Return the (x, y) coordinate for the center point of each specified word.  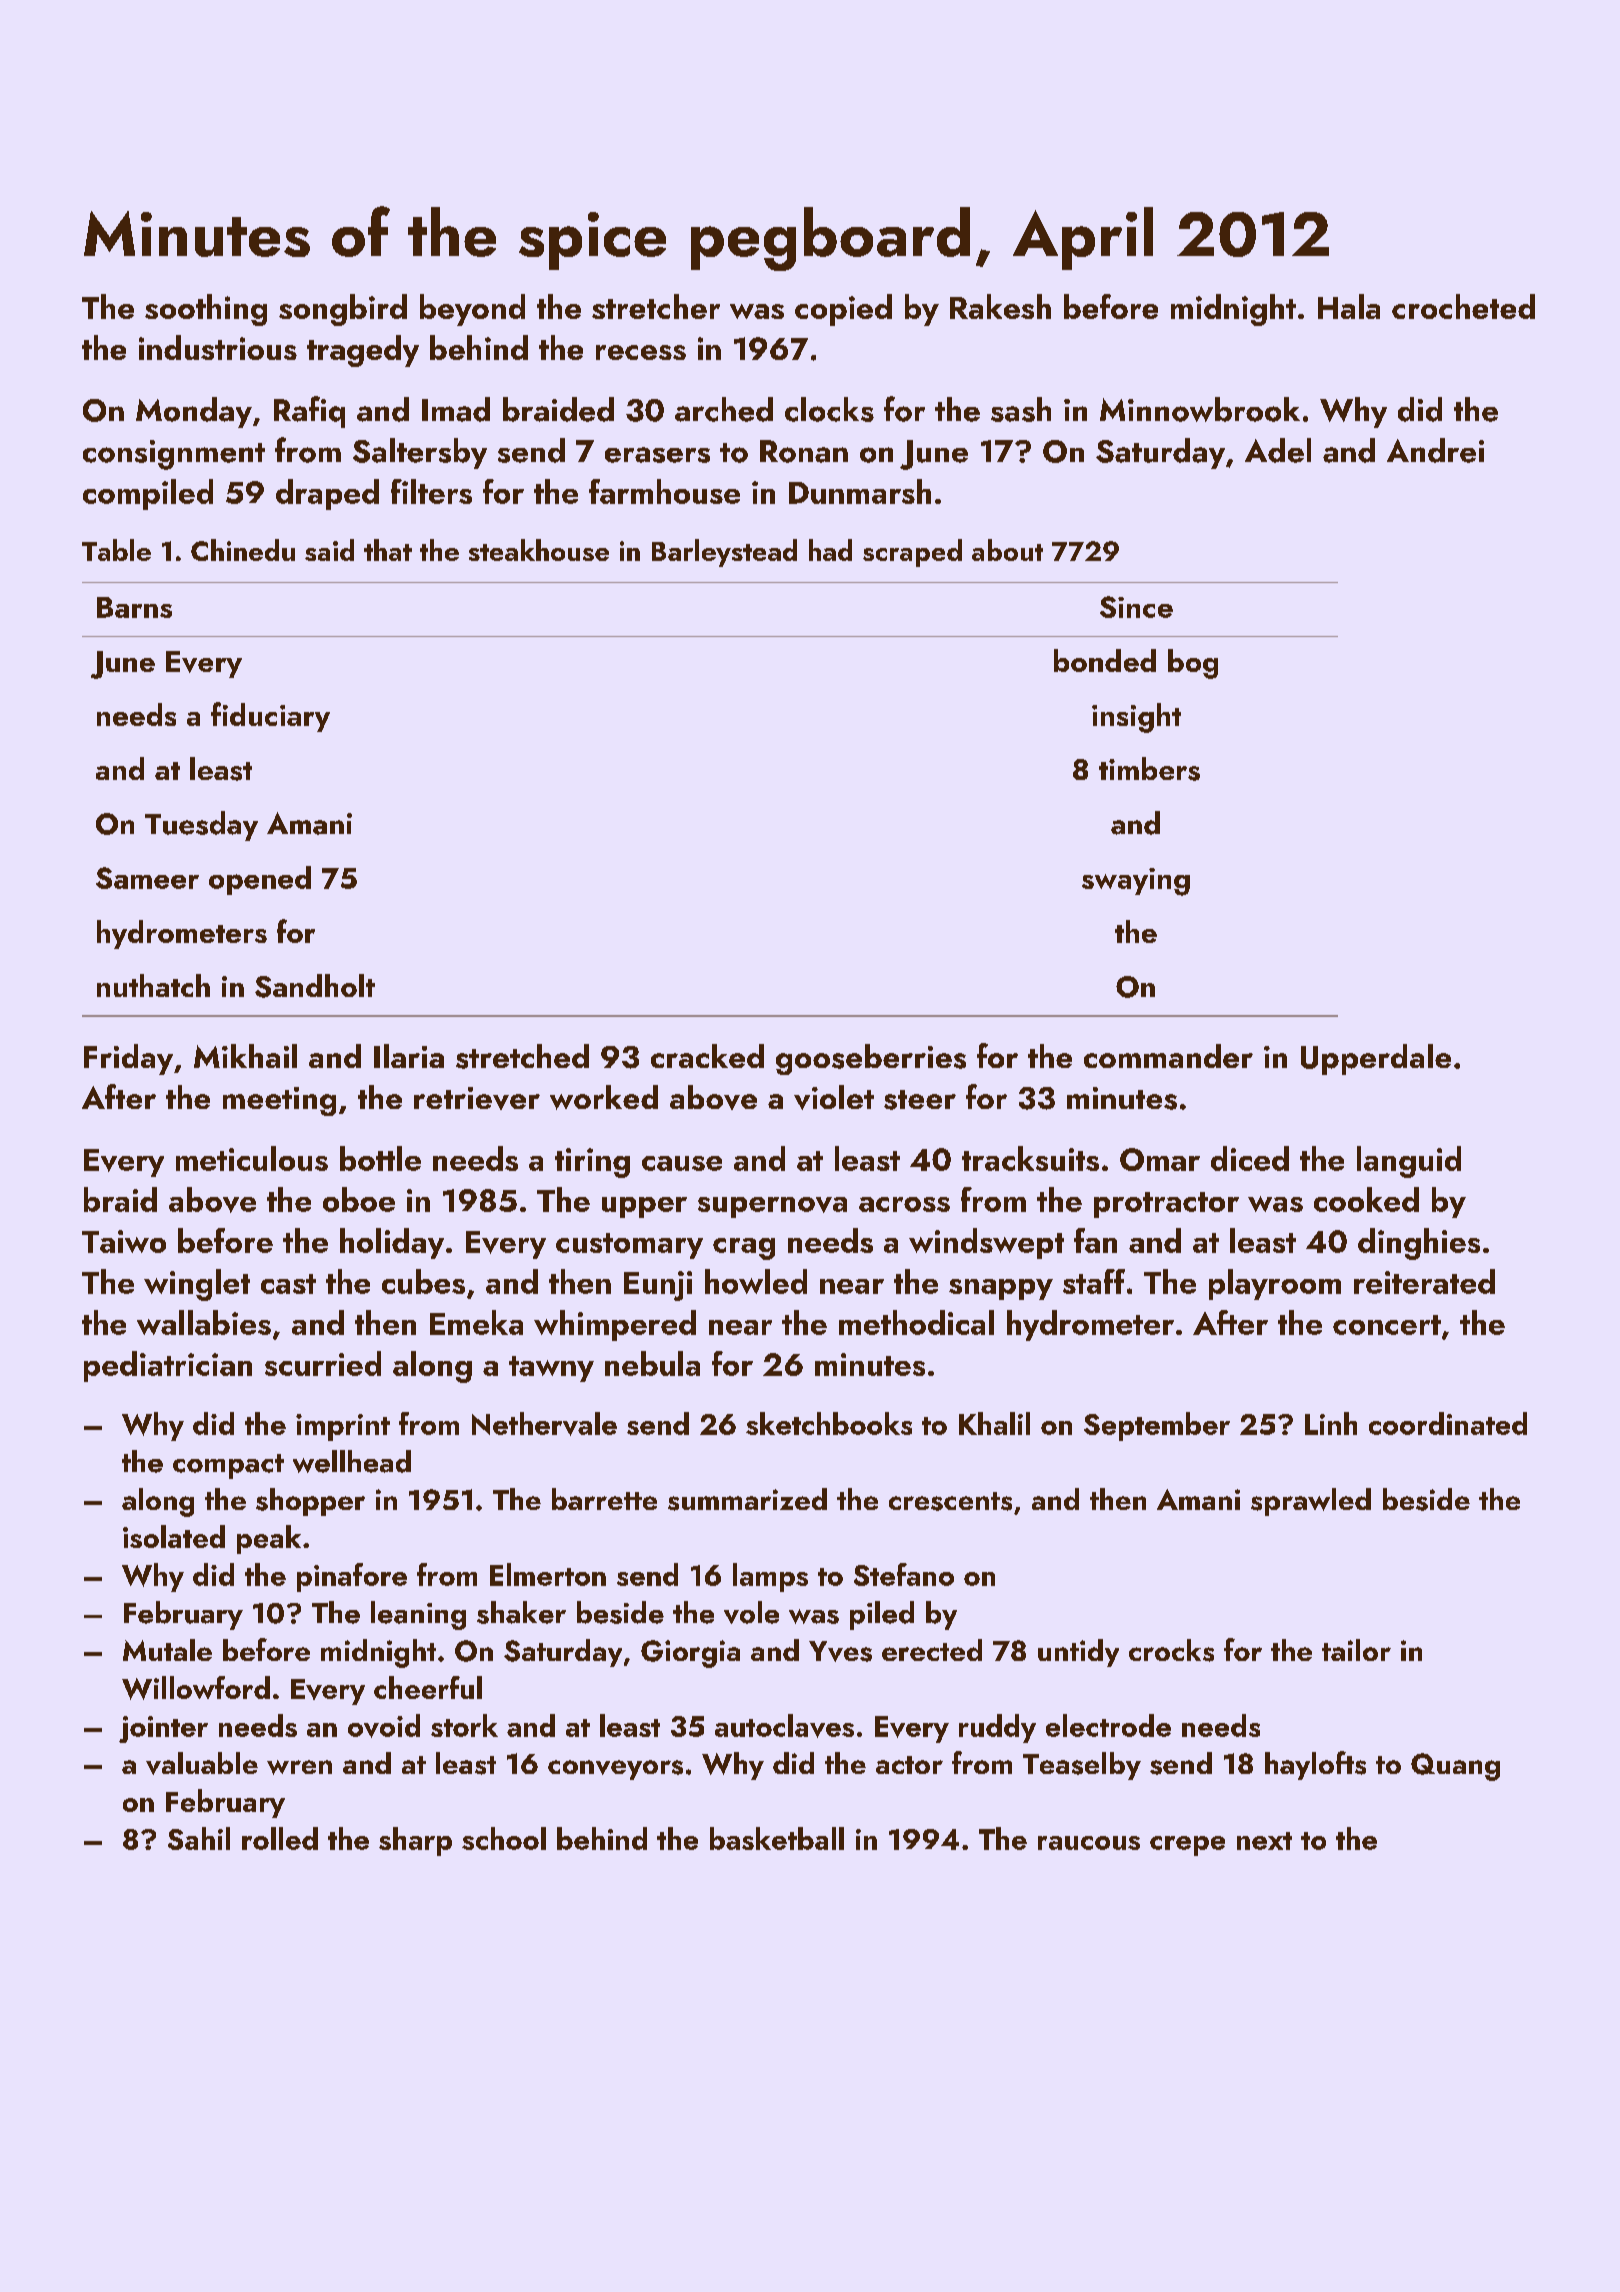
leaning (418, 1615)
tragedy (363, 351)
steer (920, 1100)
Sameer (147, 878)
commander (1168, 1056)
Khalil (994, 1423)
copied (843, 310)
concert (1387, 1325)
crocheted (1463, 306)
